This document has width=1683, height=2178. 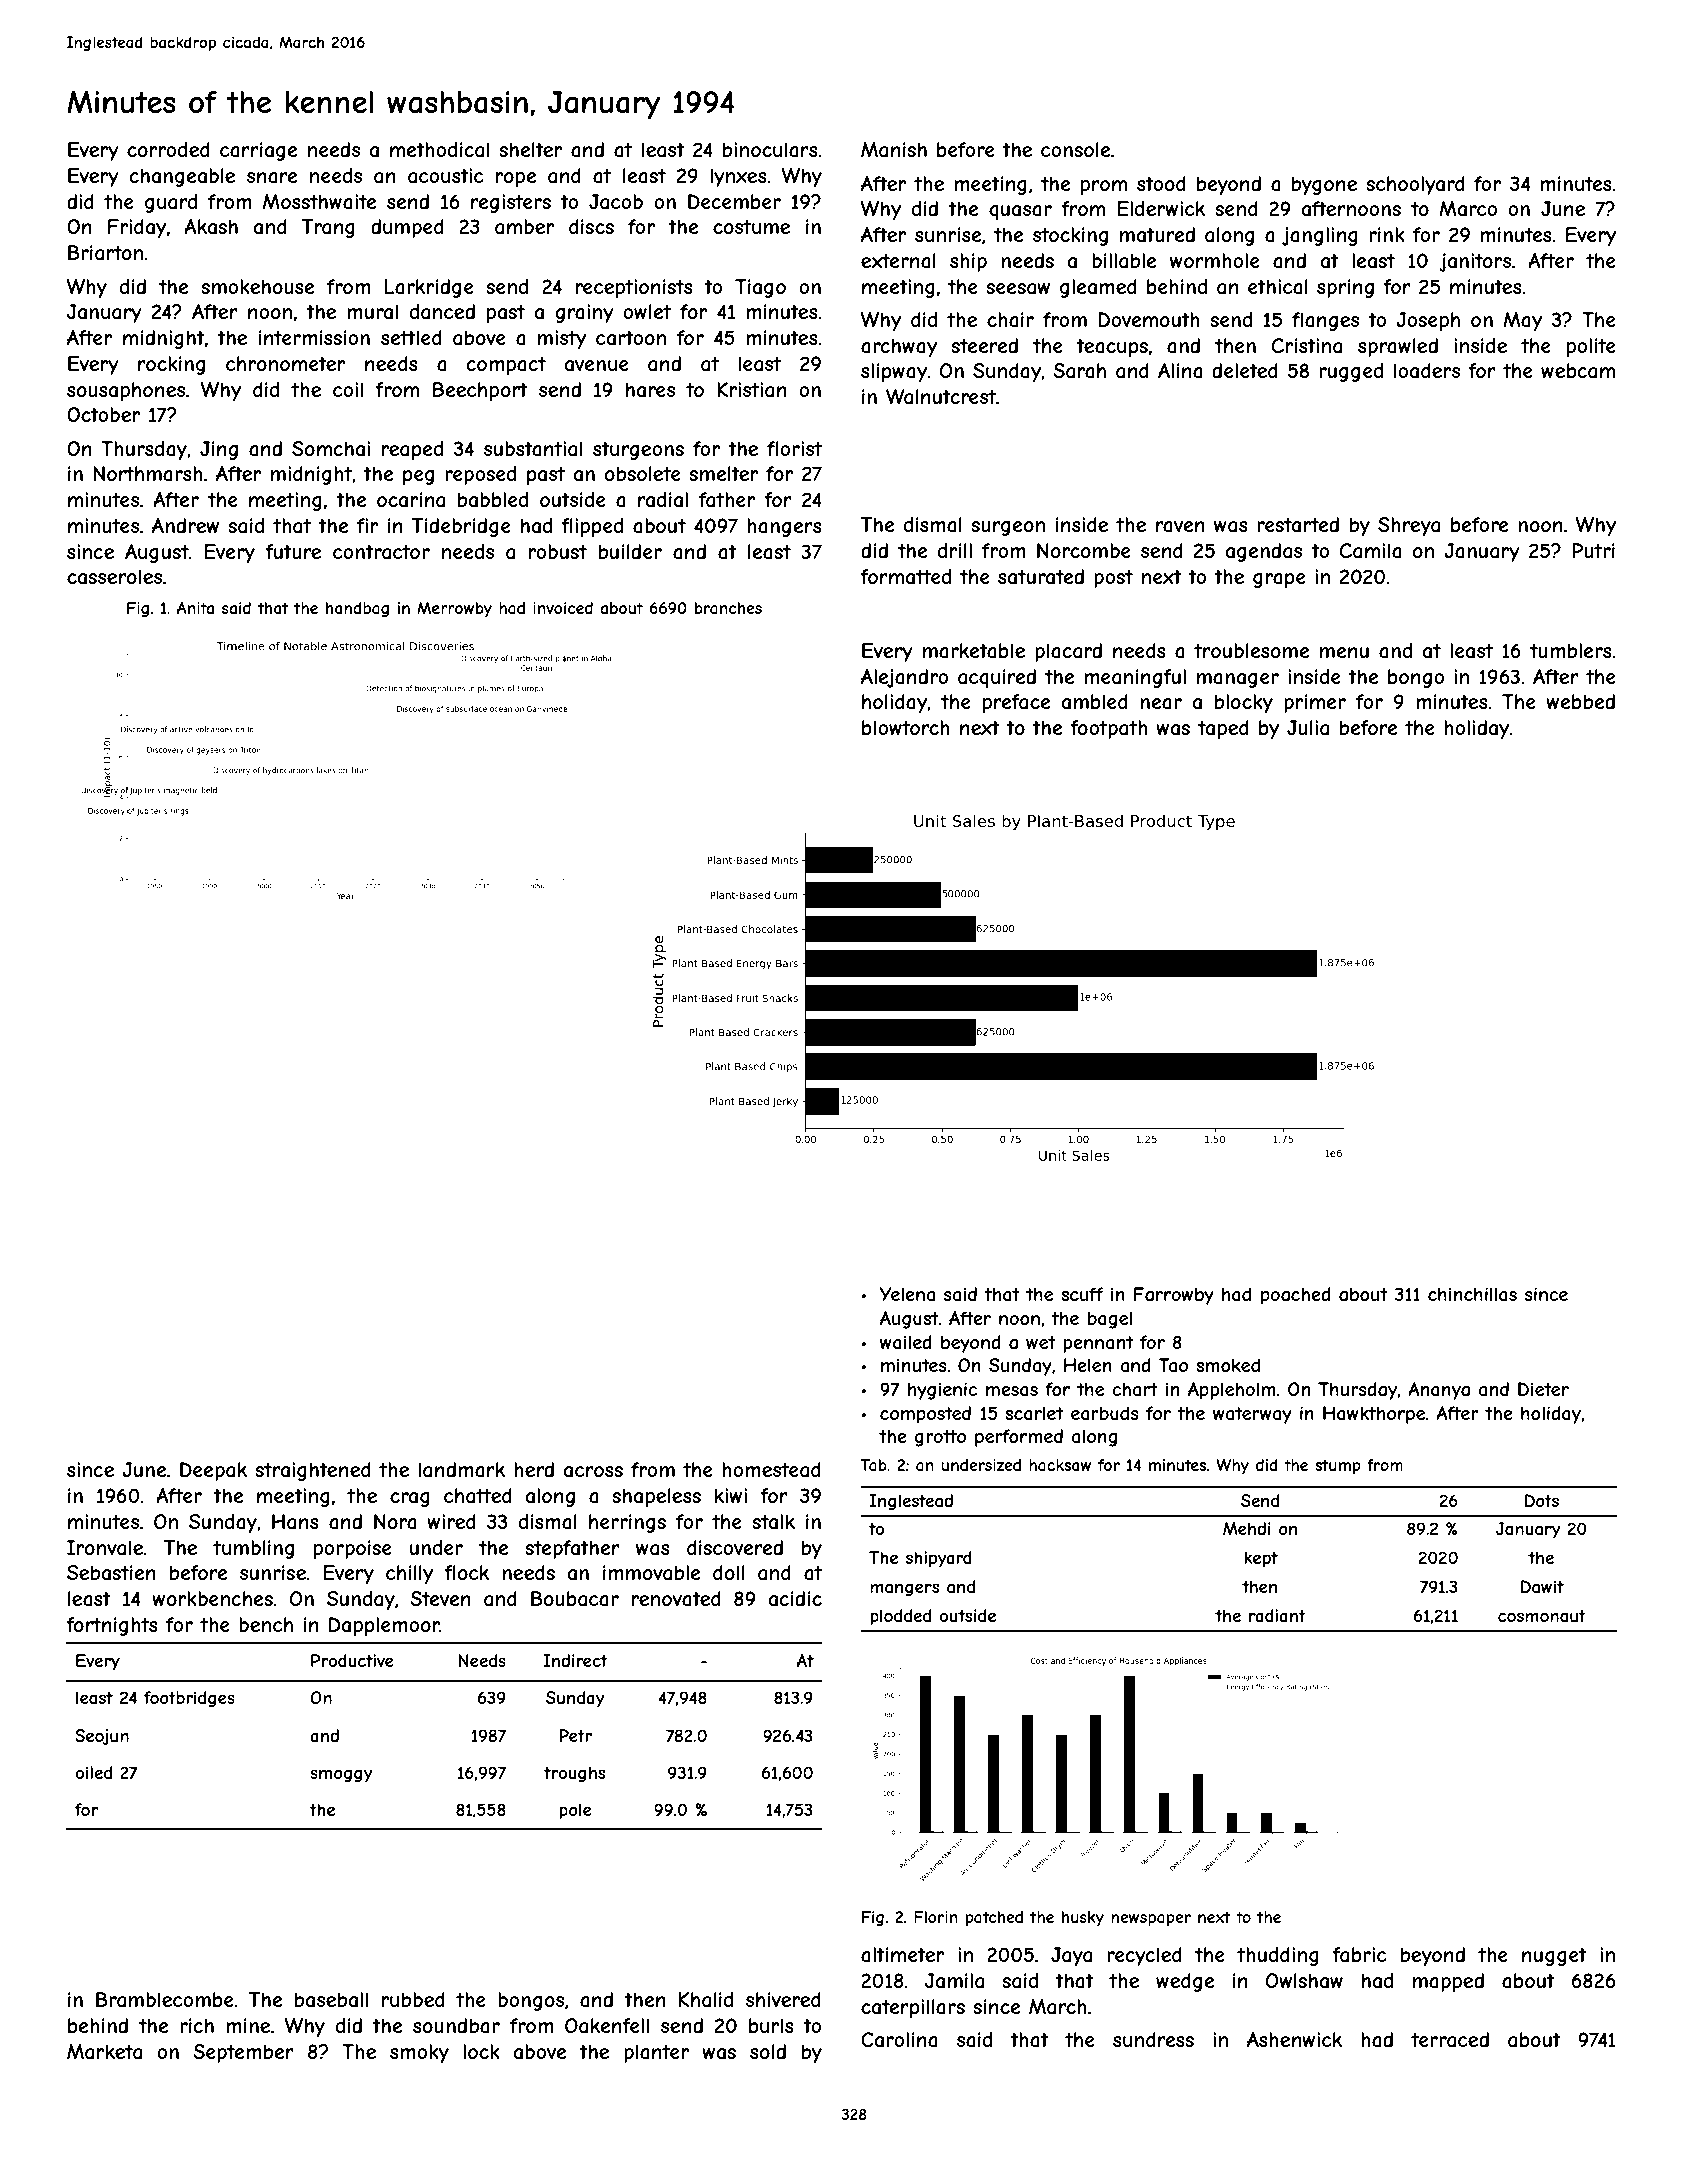 What do you see at coordinates (213, 1471) in the document?
I see `Deepak` at bounding box center [213, 1471].
